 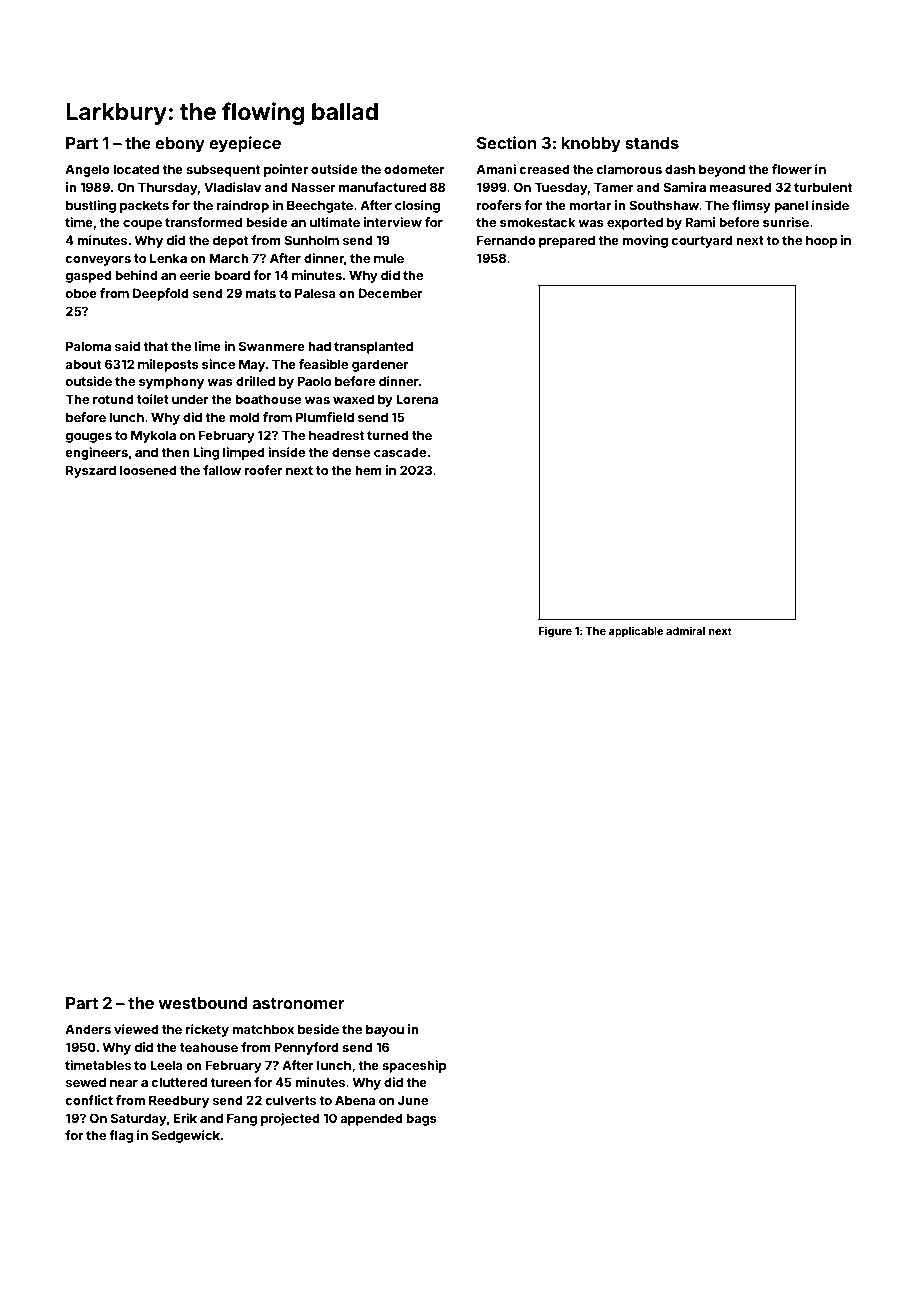 What do you see at coordinates (684, 187) in the page?
I see `Samira` at bounding box center [684, 187].
